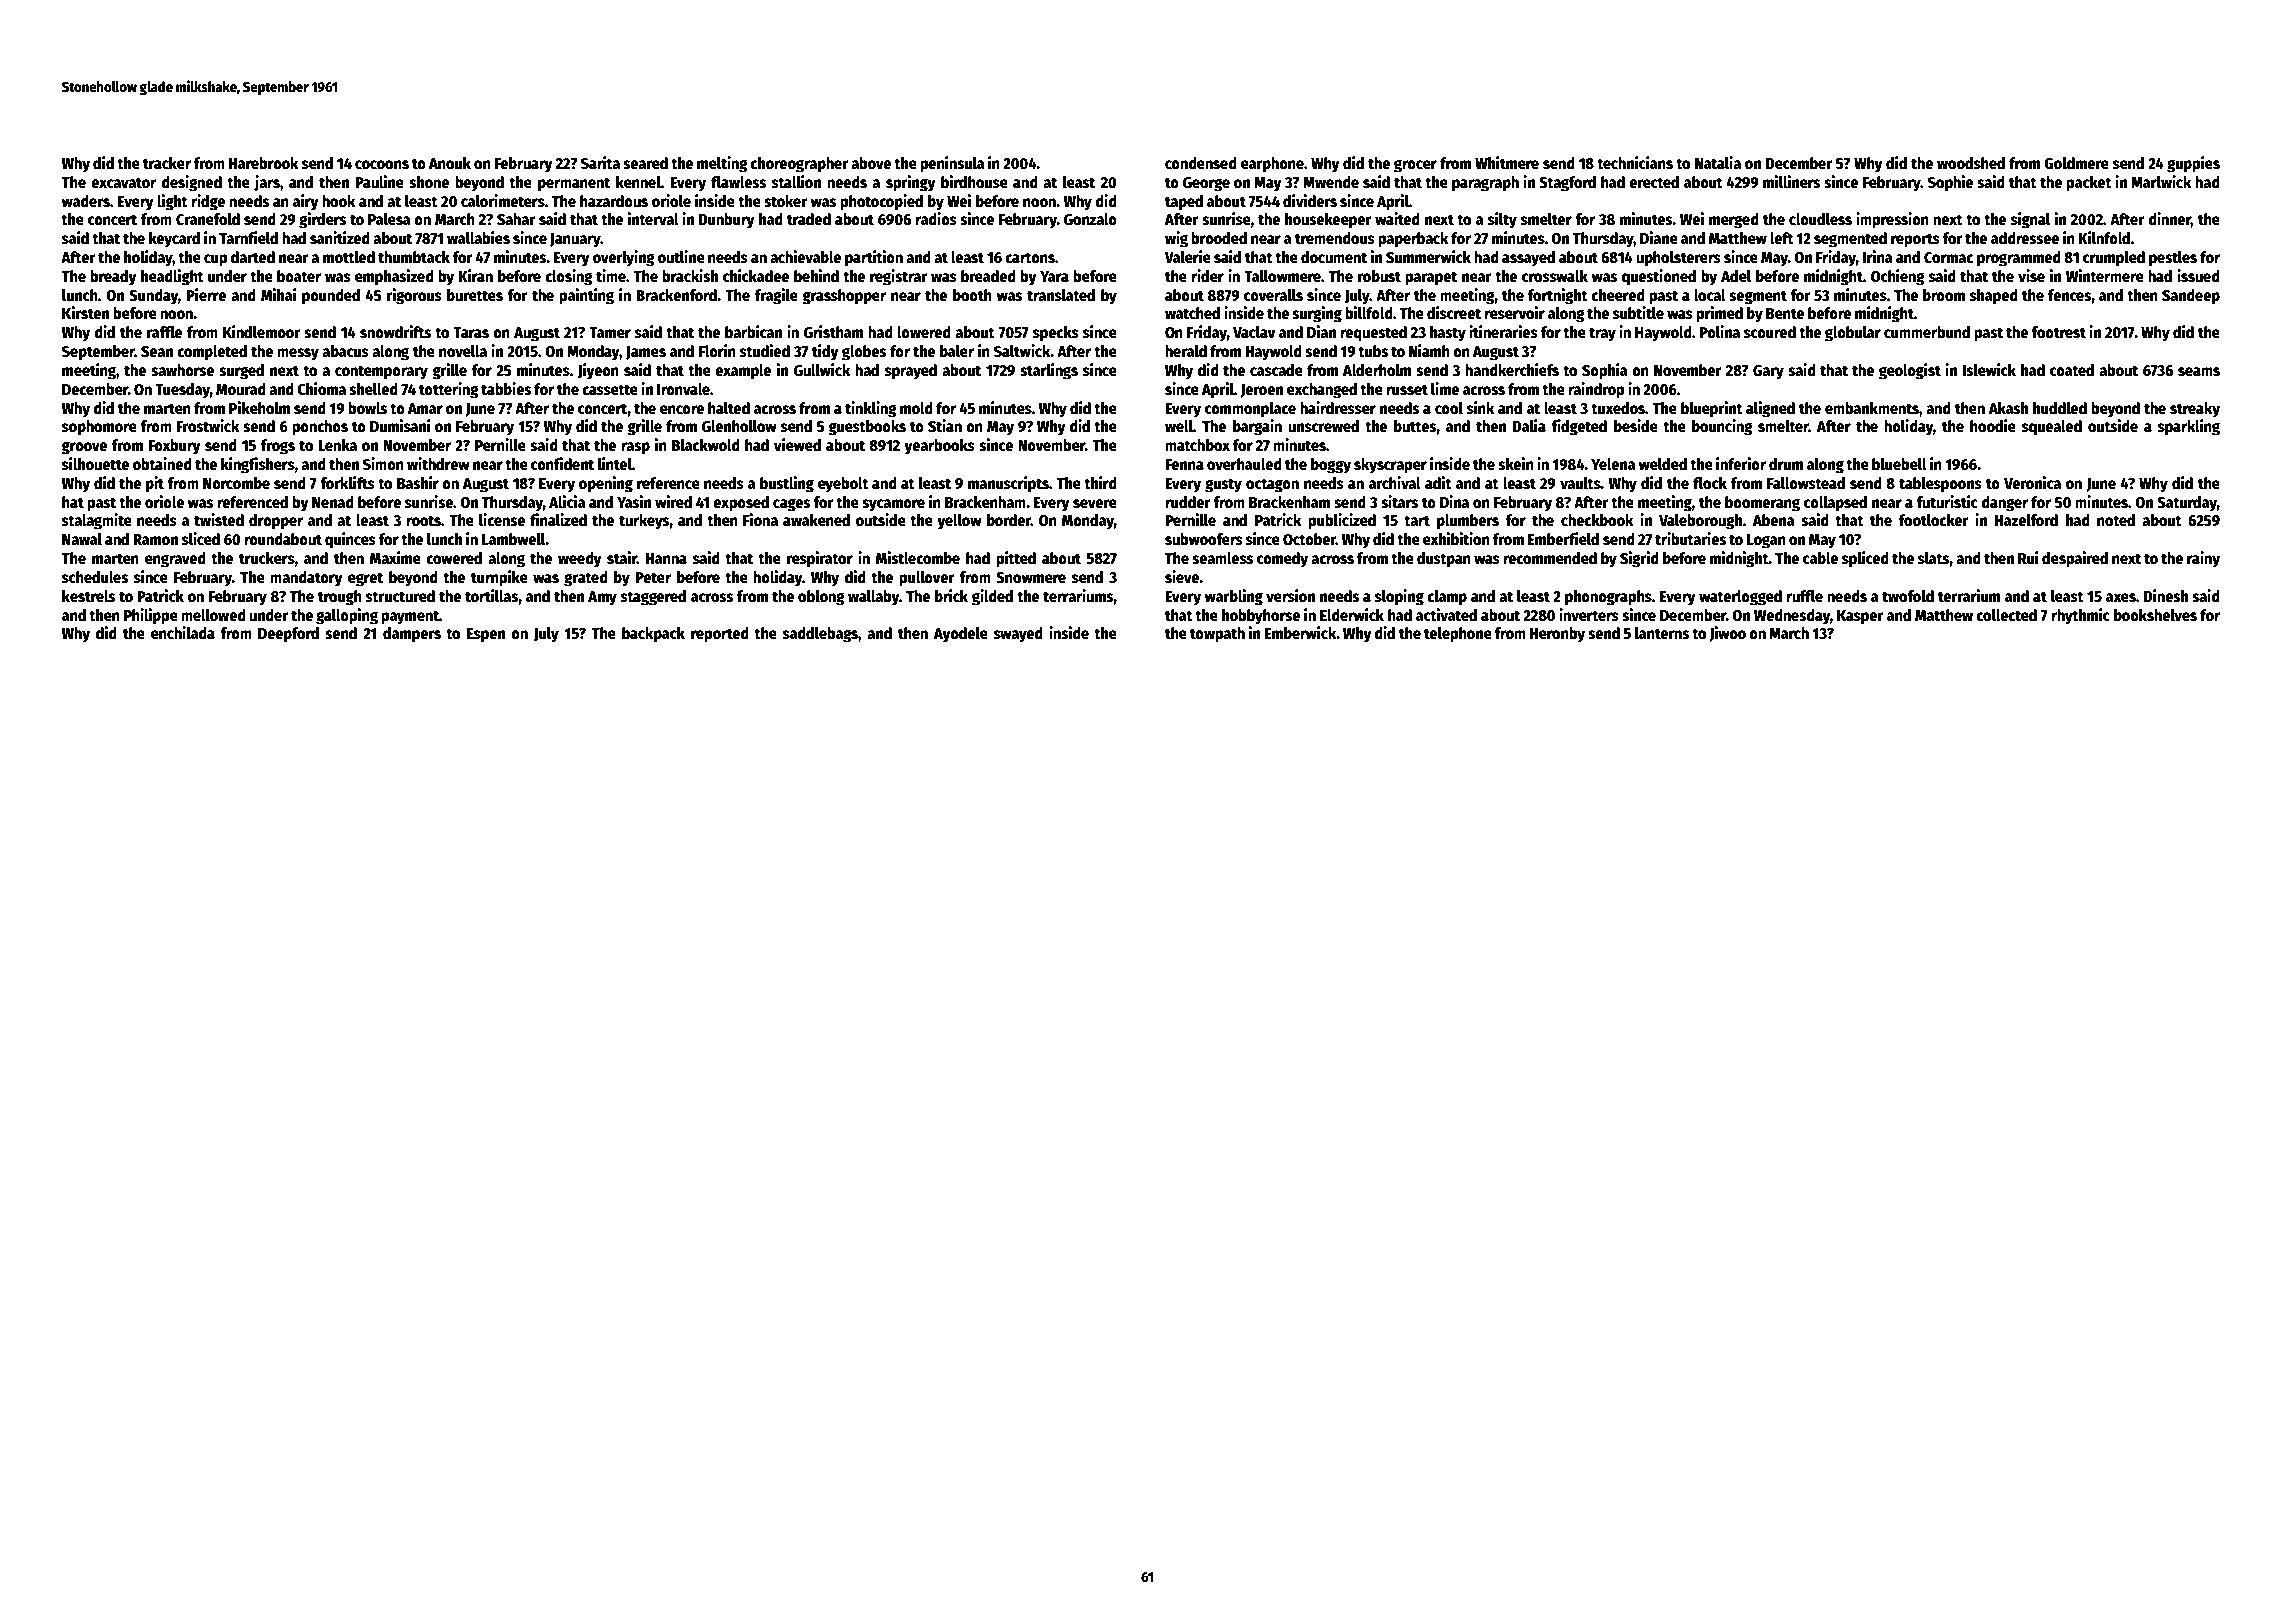 This screenshot has height=1614, width=2282. What do you see at coordinates (1282, 560) in the screenshot?
I see `comedy` at bounding box center [1282, 560].
